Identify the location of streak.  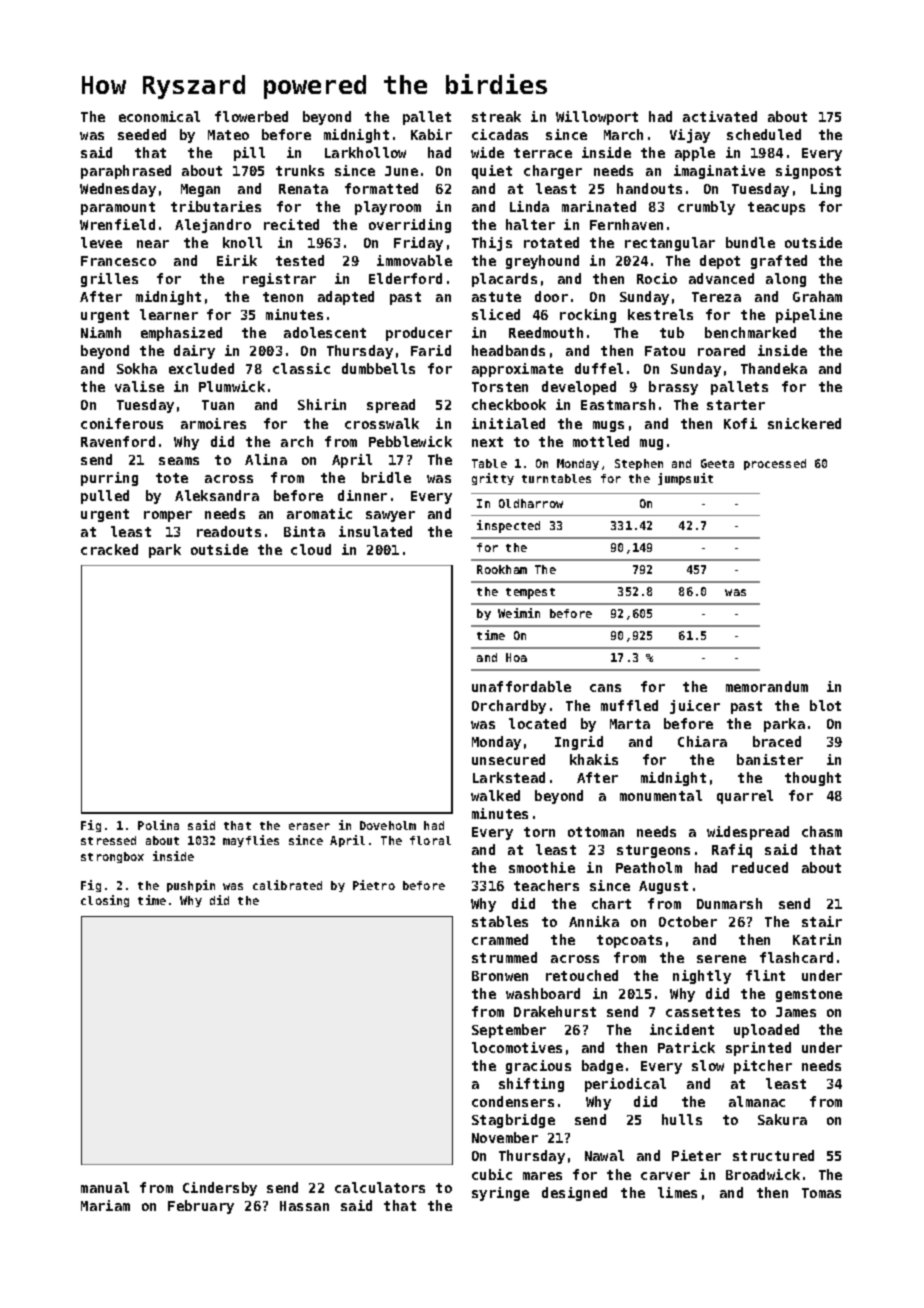
(496, 116).
